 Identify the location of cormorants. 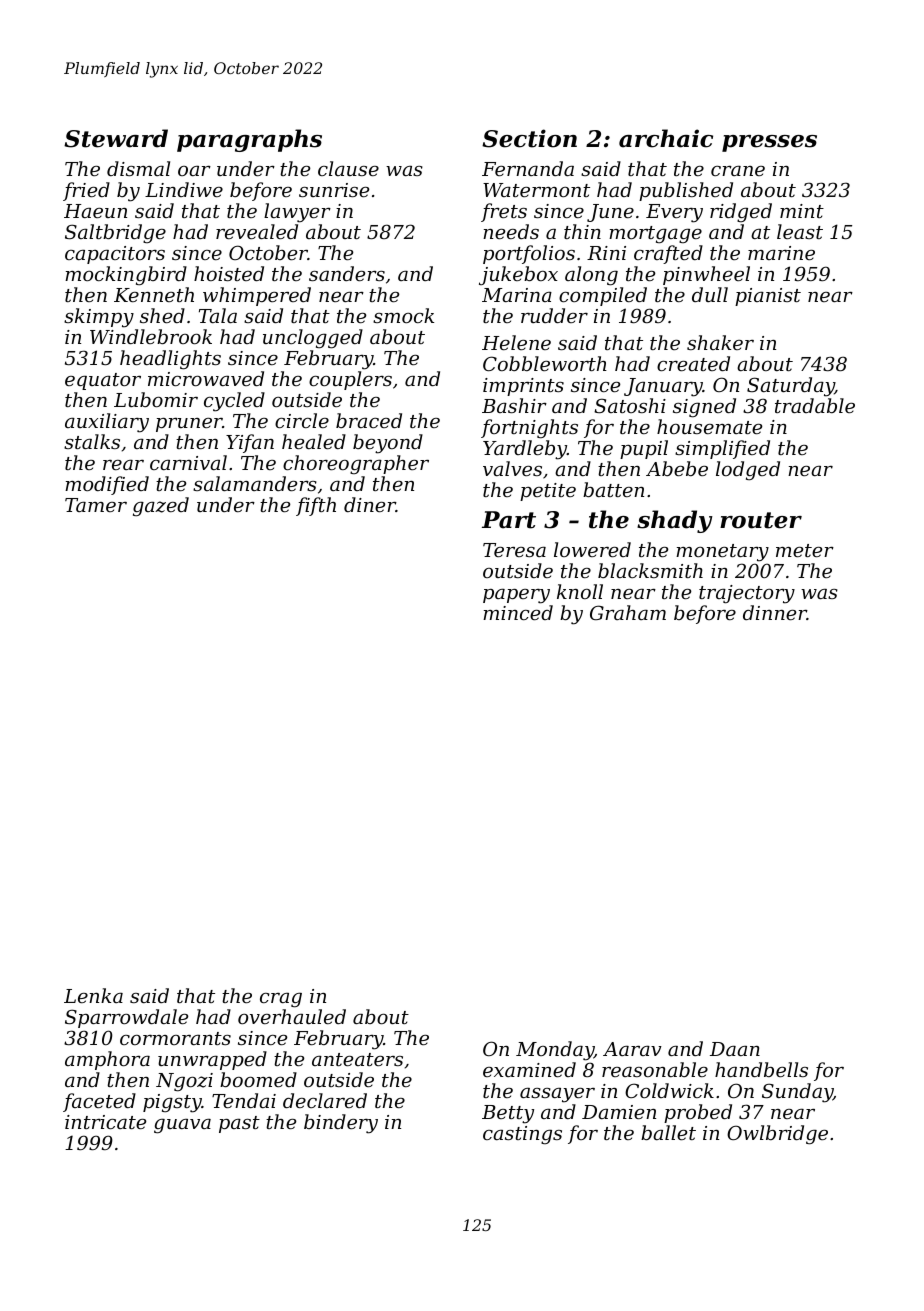
(175, 1038).
